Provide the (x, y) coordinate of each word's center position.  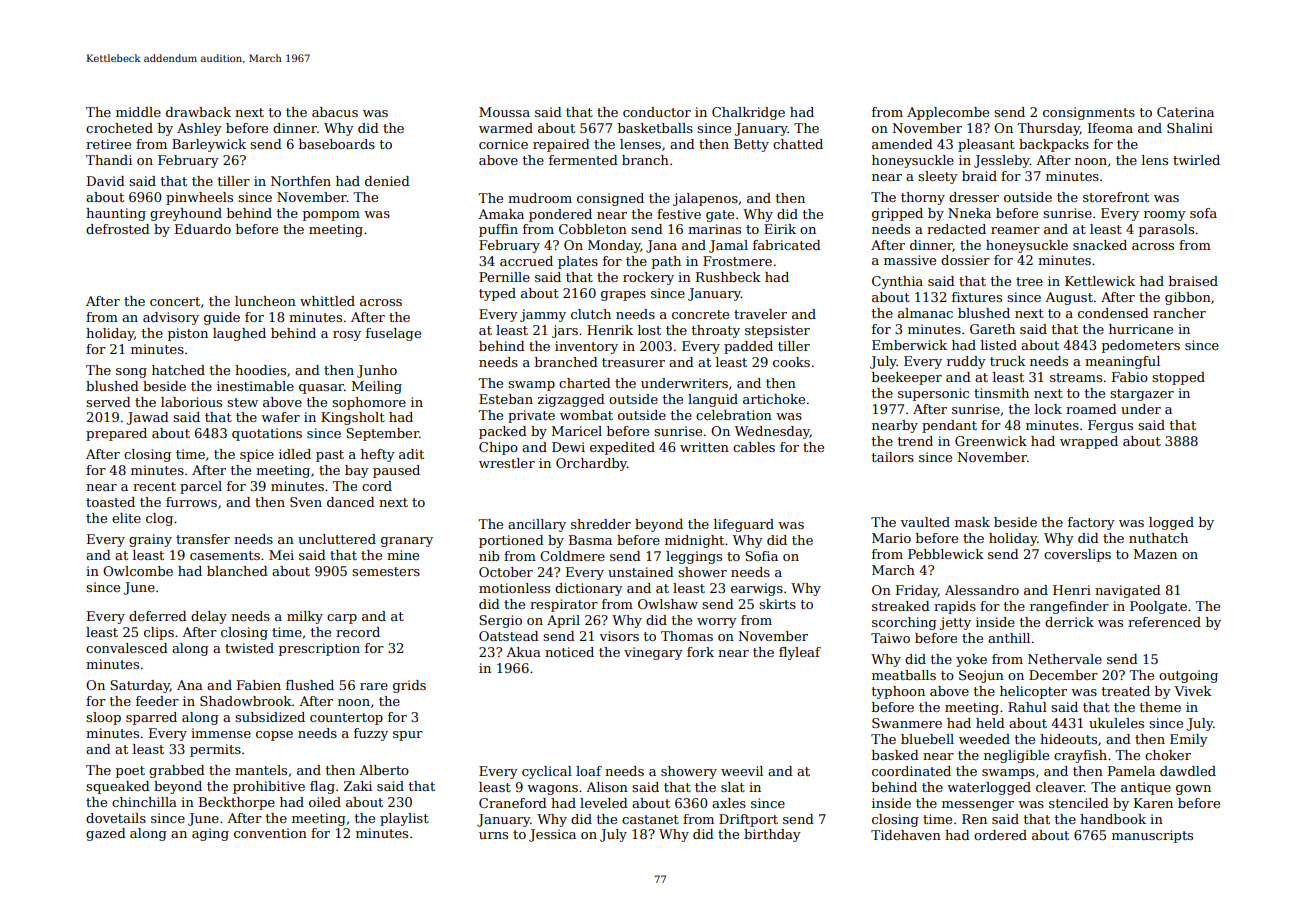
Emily (1189, 740)
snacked (1100, 245)
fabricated (787, 245)
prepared (116, 434)
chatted (798, 144)
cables (754, 447)
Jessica (552, 835)
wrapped (1089, 442)
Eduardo (203, 229)
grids (409, 686)
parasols (1166, 230)
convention (270, 833)
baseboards (337, 144)
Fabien (259, 685)
